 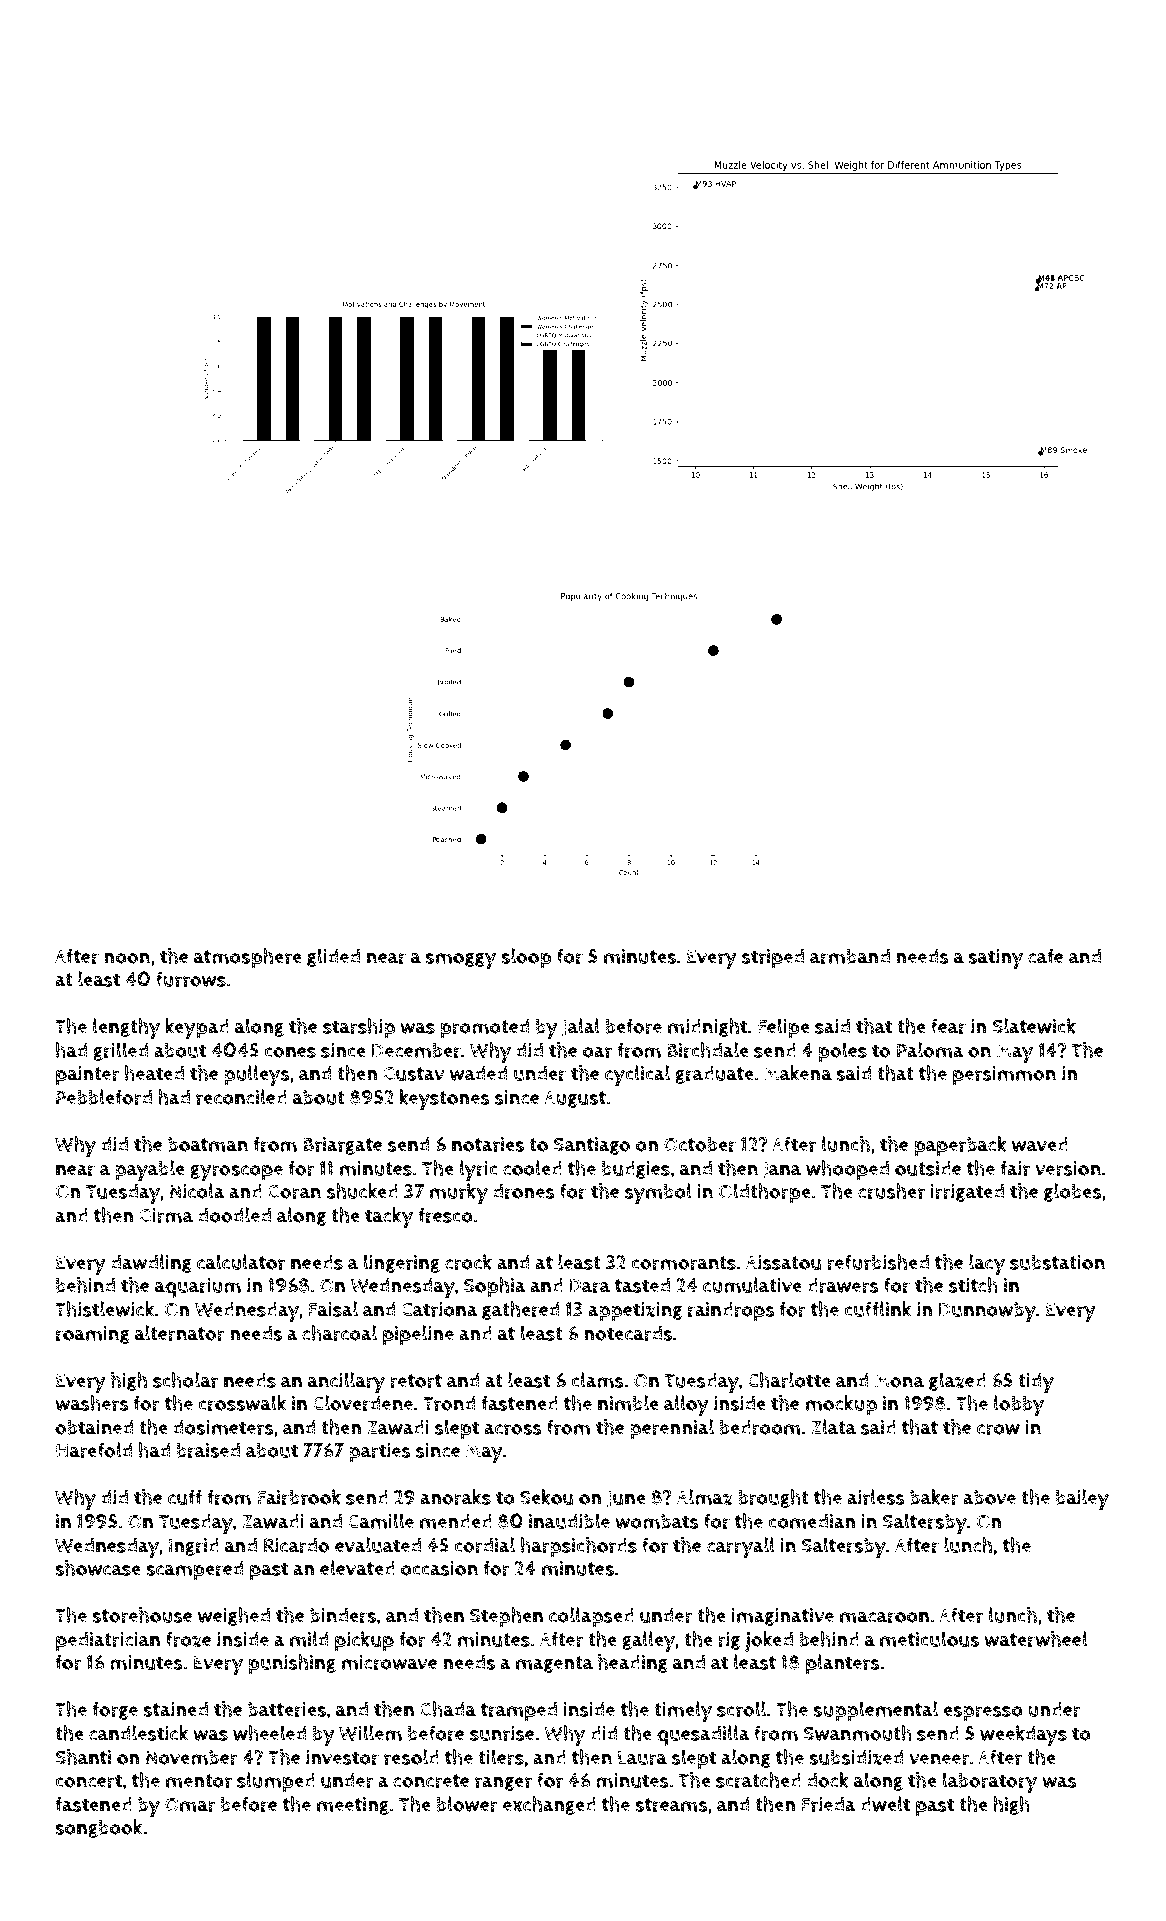 What do you see at coordinates (127, 958) in the screenshot?
I see `noon` at bounding box center [127, 958].
